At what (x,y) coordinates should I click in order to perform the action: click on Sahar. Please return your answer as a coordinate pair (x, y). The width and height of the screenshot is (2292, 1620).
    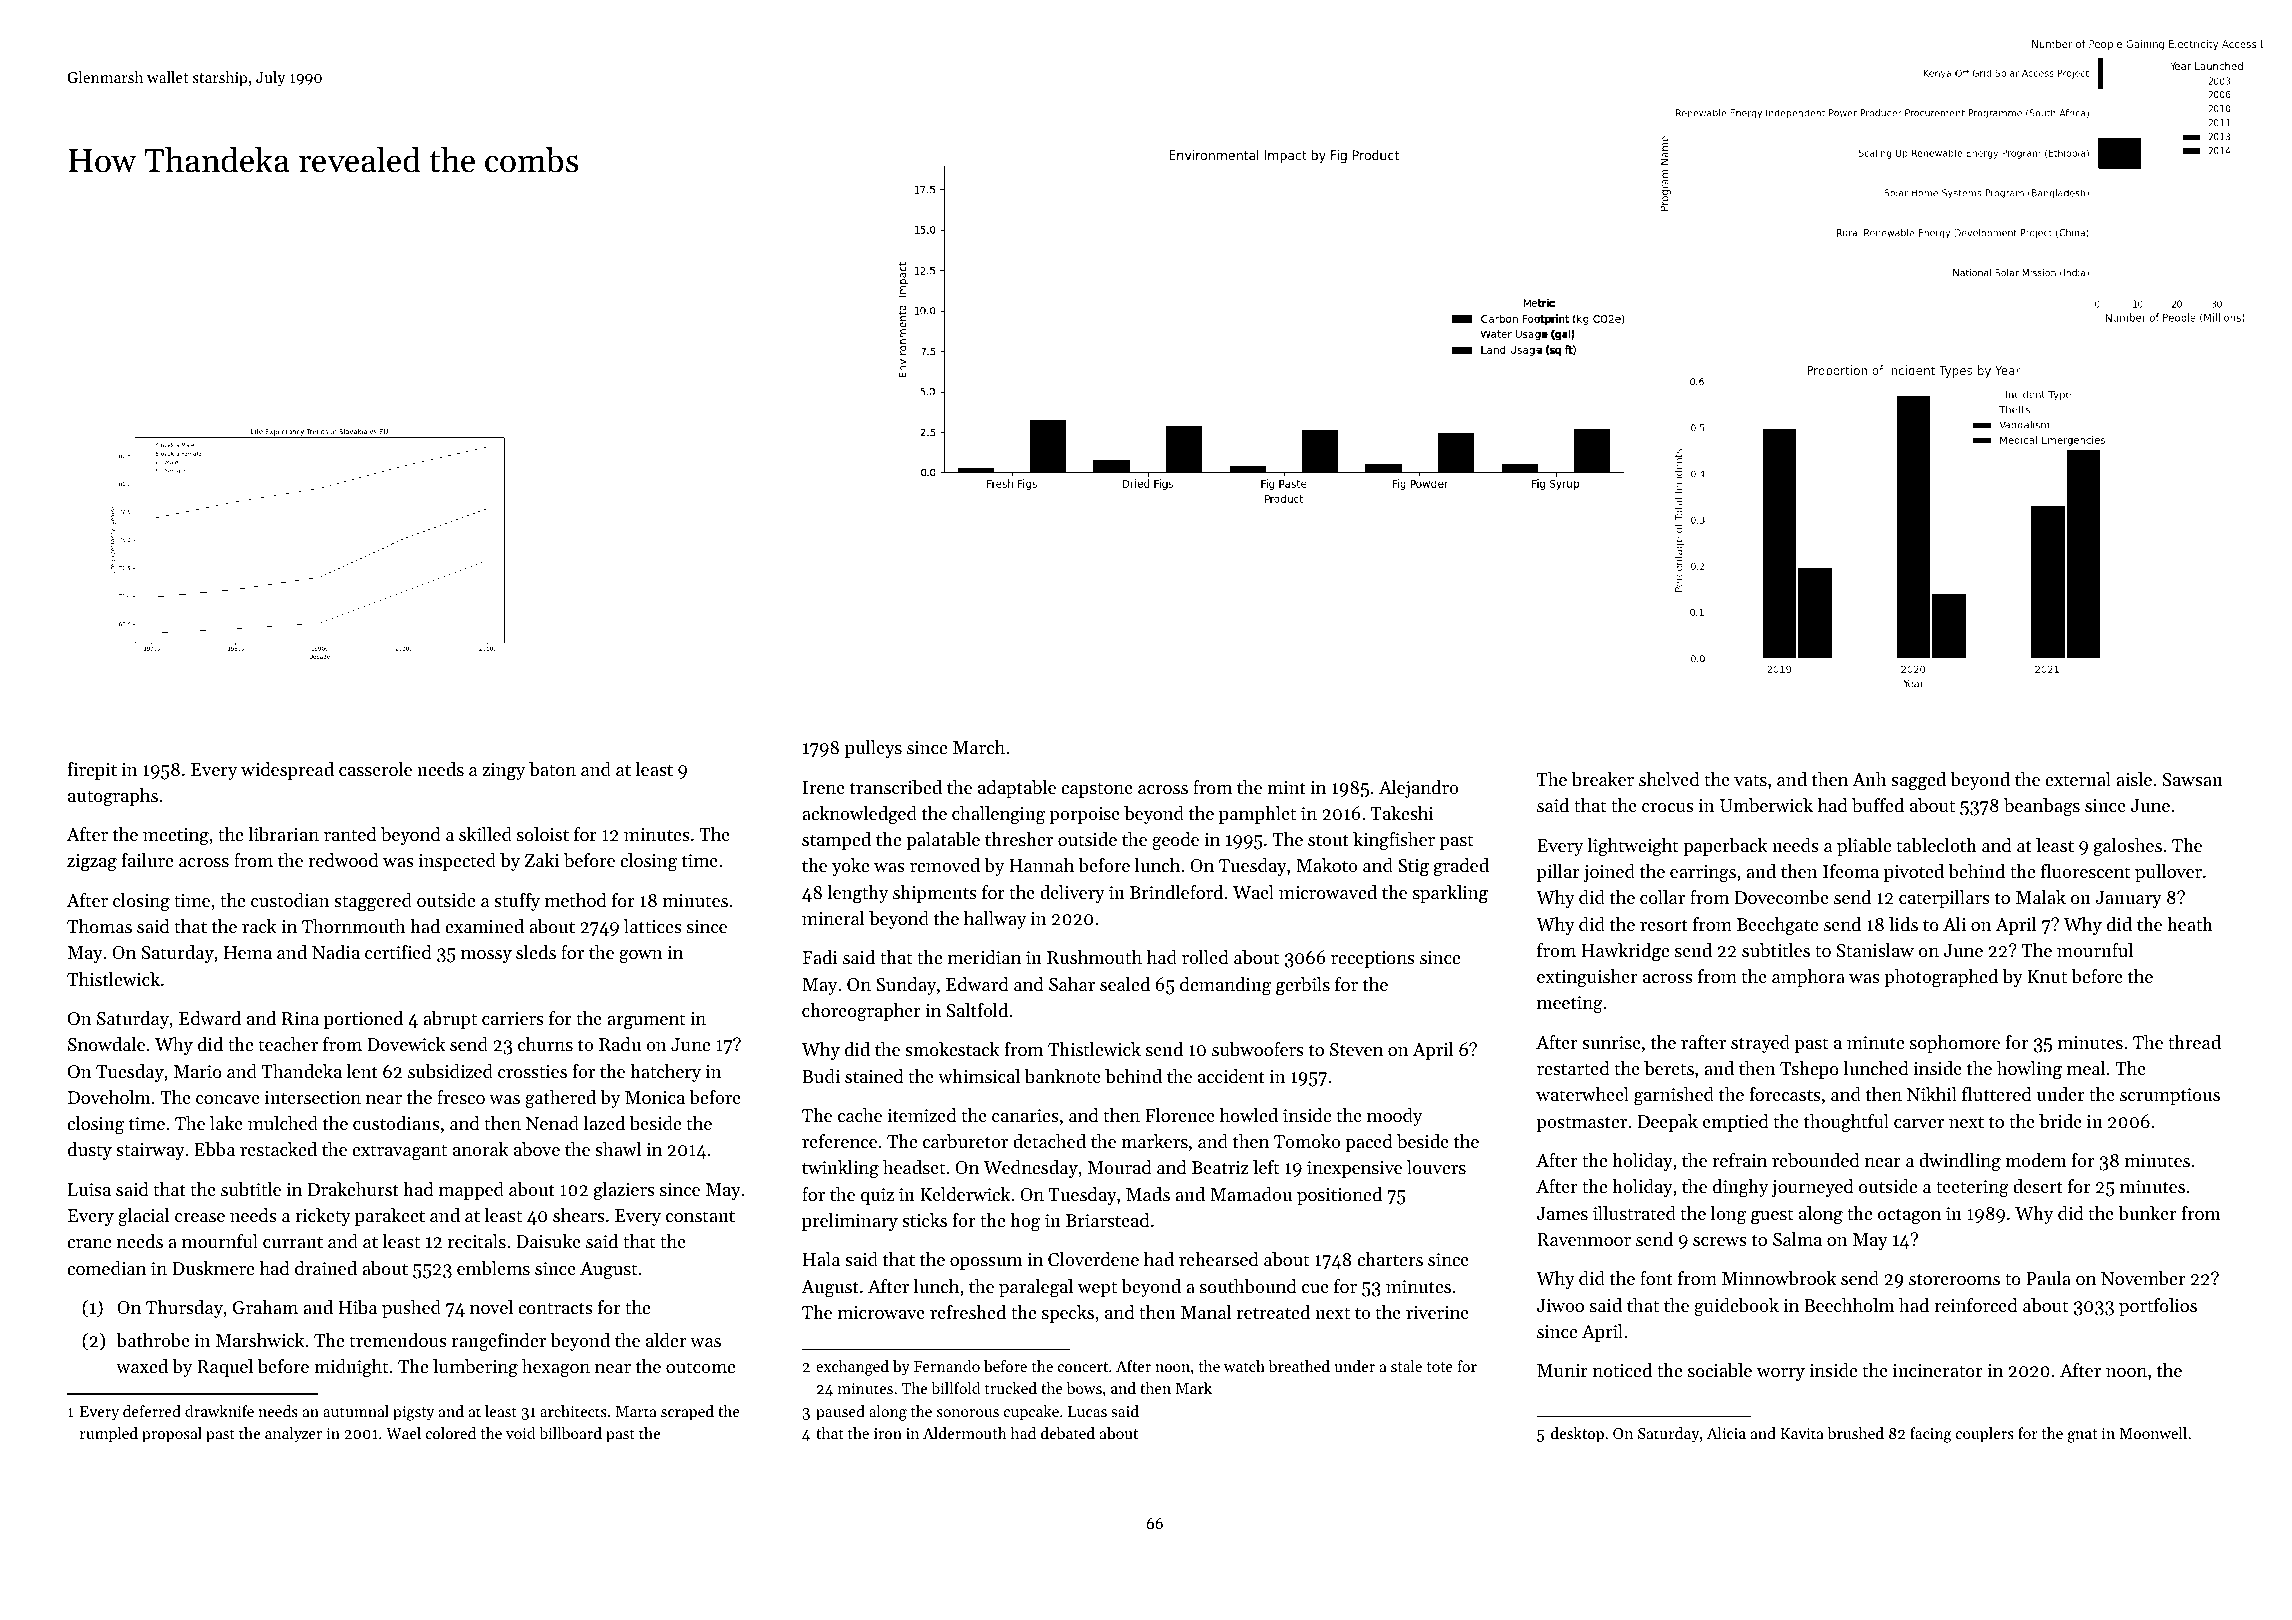
    Looking at the image, I should click on (1072, 984).
